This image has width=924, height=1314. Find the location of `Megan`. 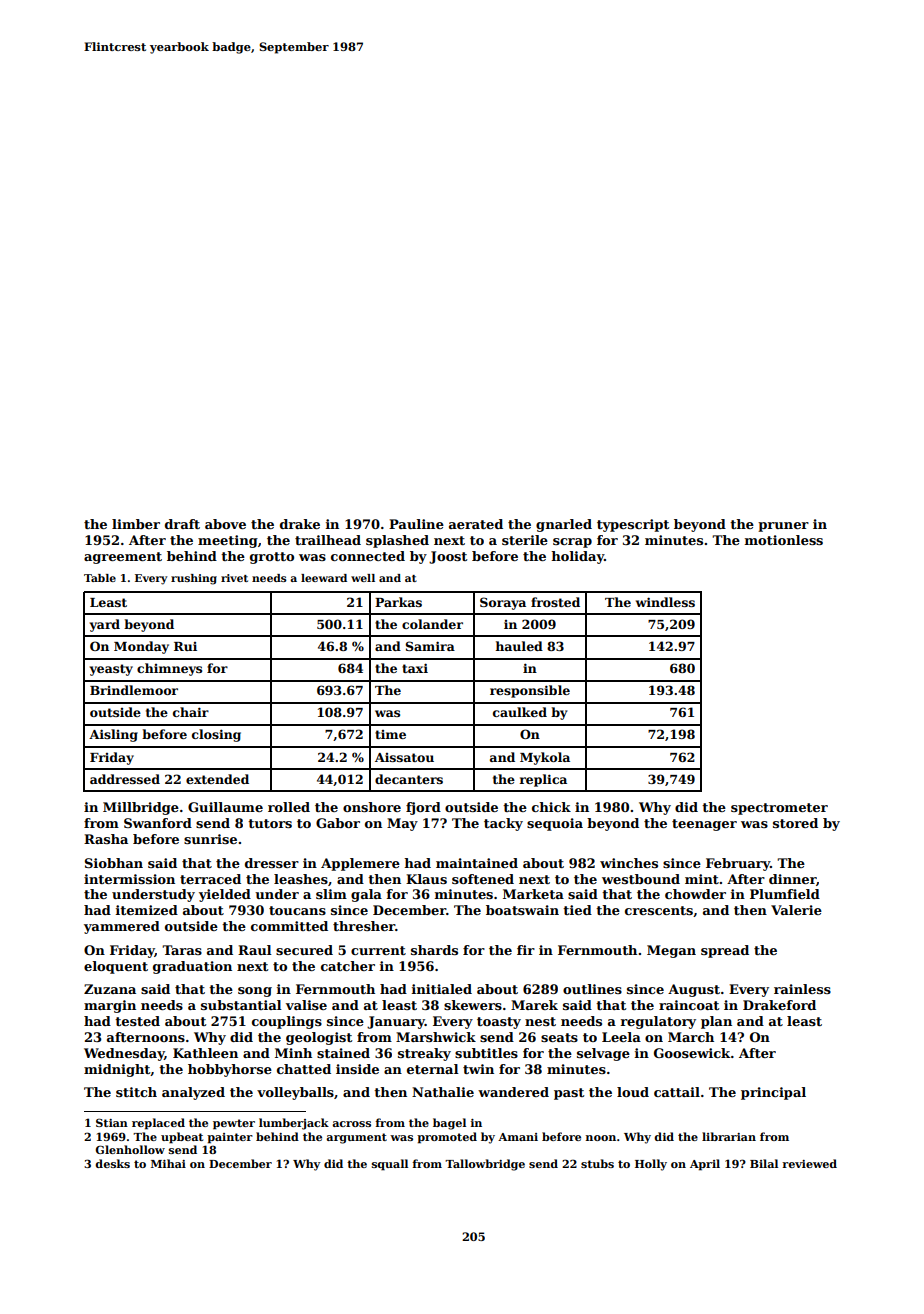

Megan is located at coordinates (671, 951).
